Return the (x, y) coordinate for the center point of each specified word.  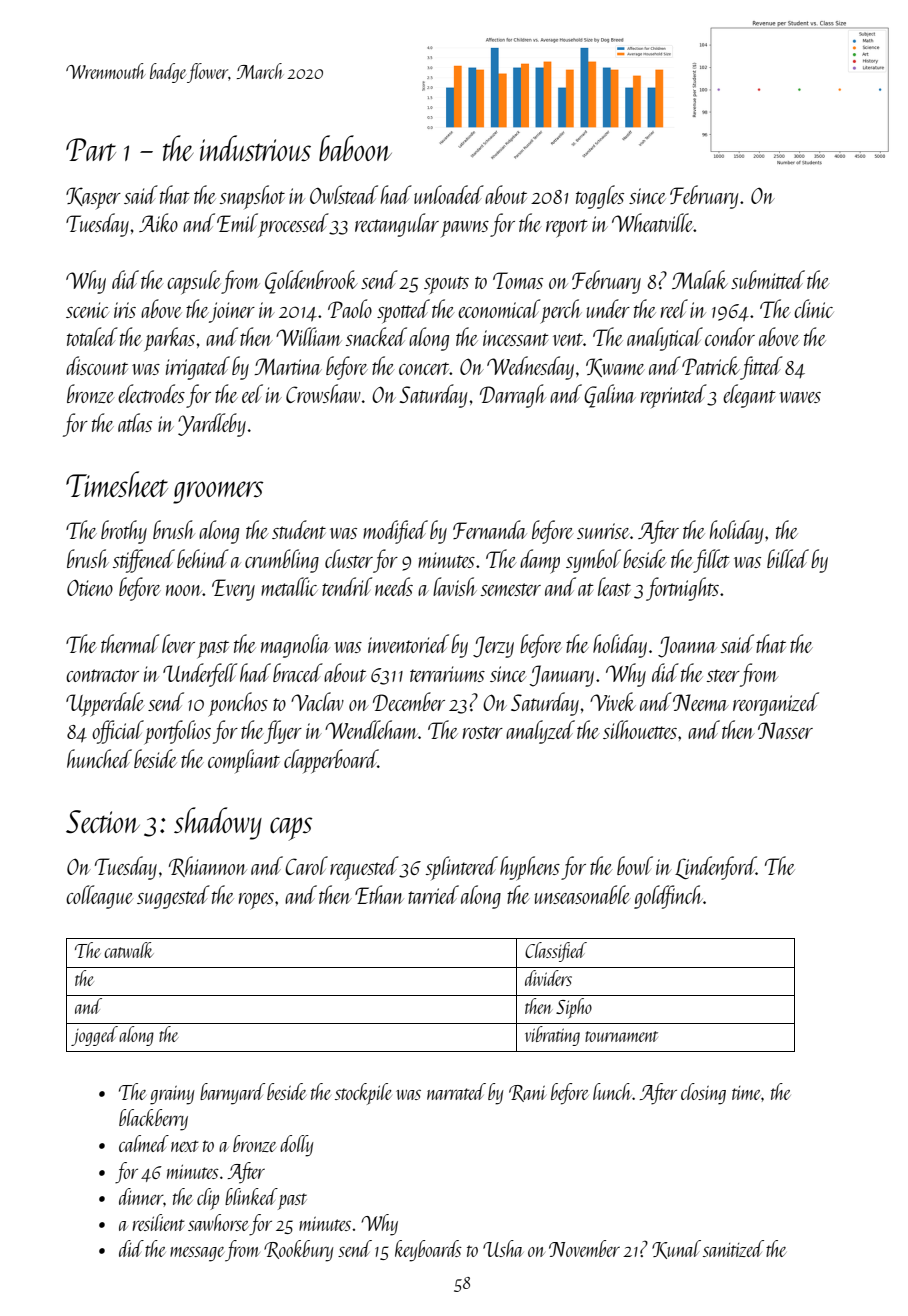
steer (723, 675)
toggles (600, 197)
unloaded (449, 194)
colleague (100, 897)
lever (178, 643)
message (197, 1254)
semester (511, 589)
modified (395, 532)
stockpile (363, 1094)
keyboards (428, 1251)
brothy (124, 532)
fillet (712, 561)
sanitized (733, 1248)
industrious (255, 148)
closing (703, 1094)
